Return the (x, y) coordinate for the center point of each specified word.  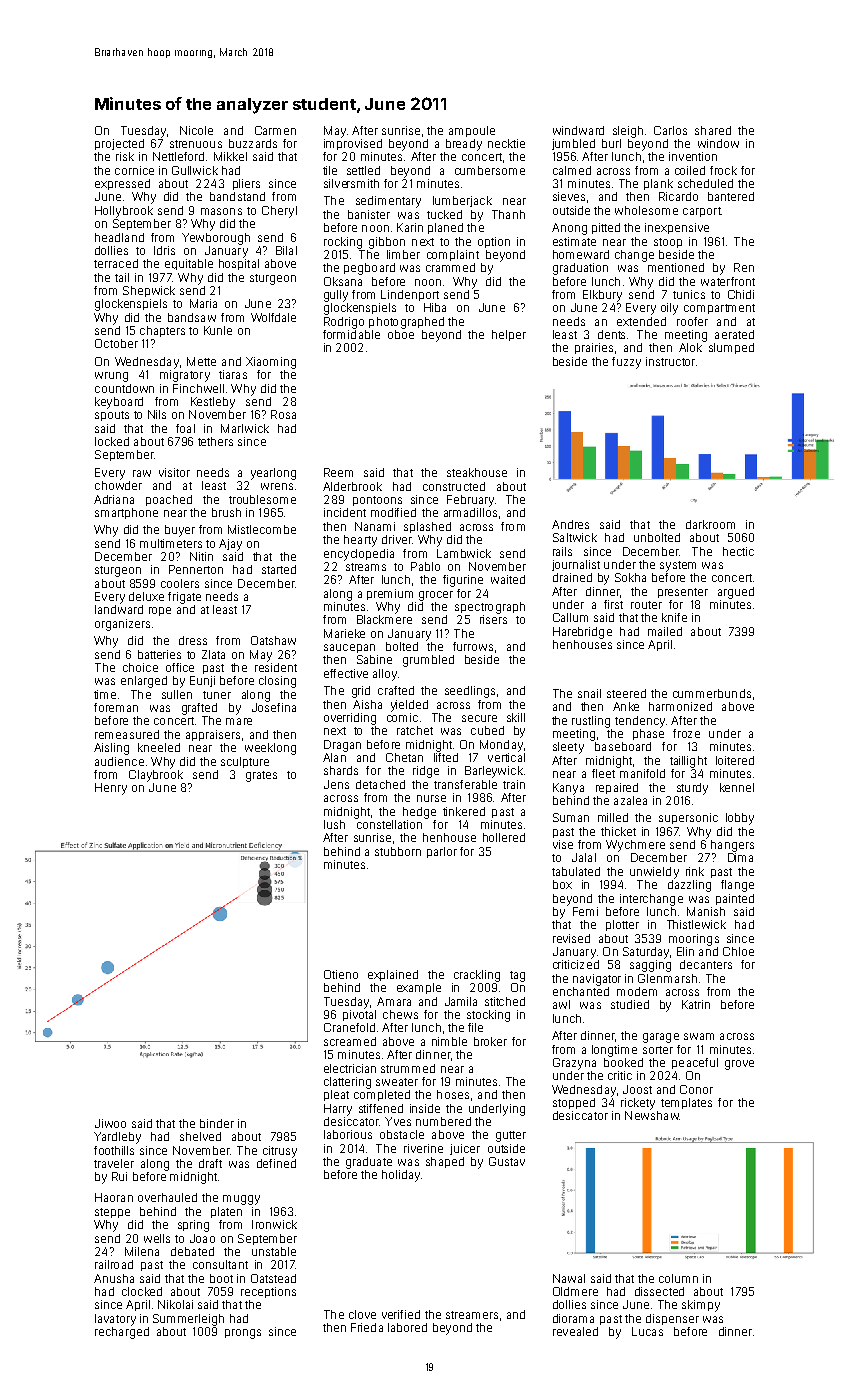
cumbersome (490, 170)
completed (382, 1095)
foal (185, 428)
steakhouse (477, 472)
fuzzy (626, 363)
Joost (637, 1089)
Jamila (461, 1001)
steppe (112, 1213)
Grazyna (574, 1064)
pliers (246, 184)
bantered (731, 196)
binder (217, 1123)
